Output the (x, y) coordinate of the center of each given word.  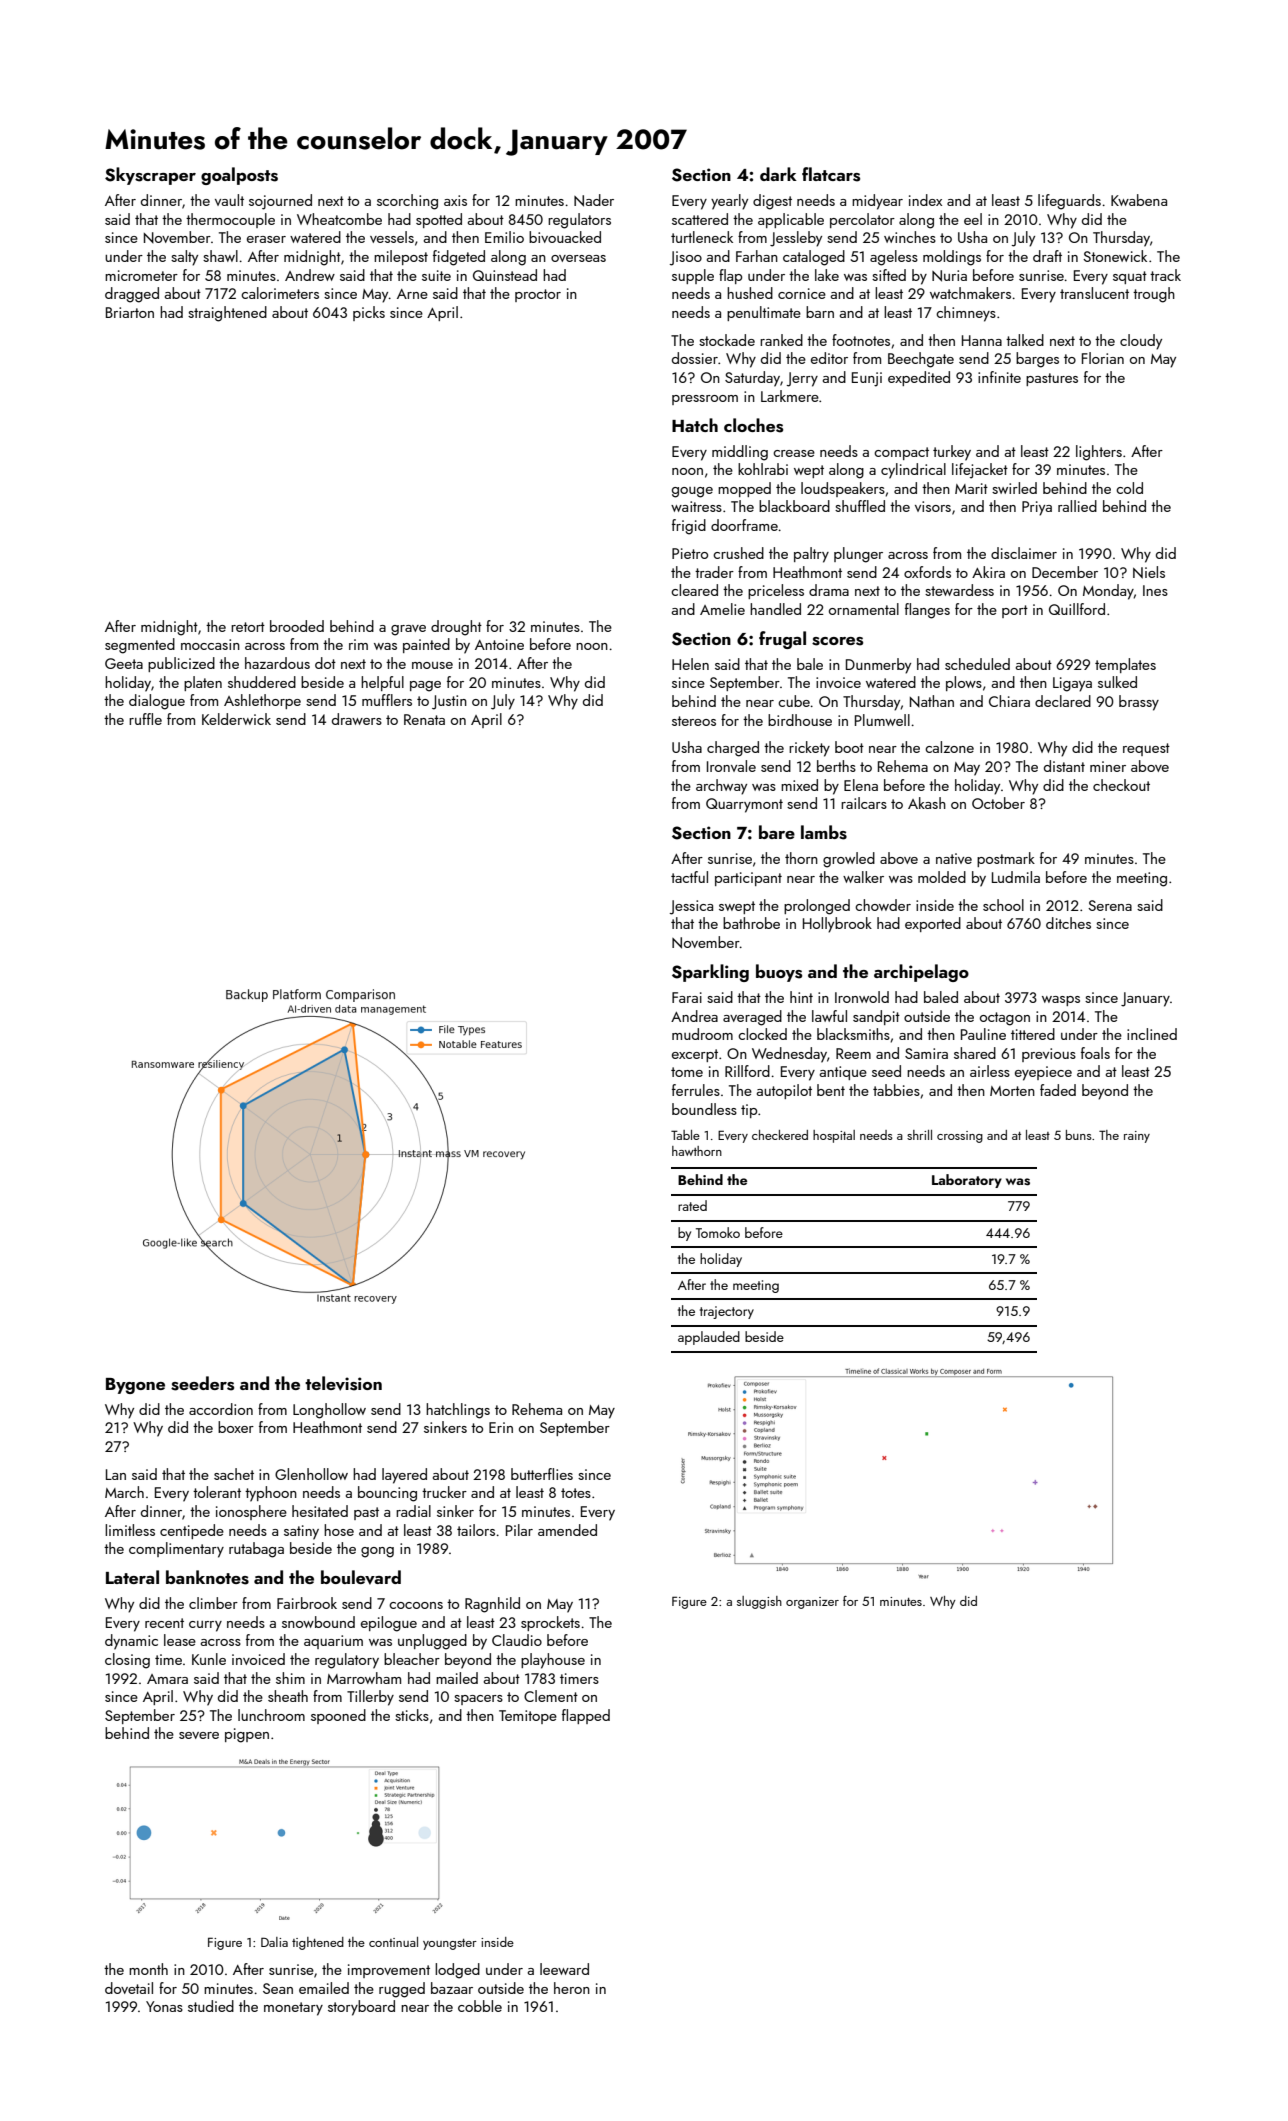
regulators (579, 221)
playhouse (553, 1661)
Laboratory (967, 1181)
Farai (687, 997)
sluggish (759, 1602)
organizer (812, 1603)
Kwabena (1139, 200)
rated (692, 1205)
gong (377, 1552)
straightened (227, 314)
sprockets (550, 1623)
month (148, 1969)
